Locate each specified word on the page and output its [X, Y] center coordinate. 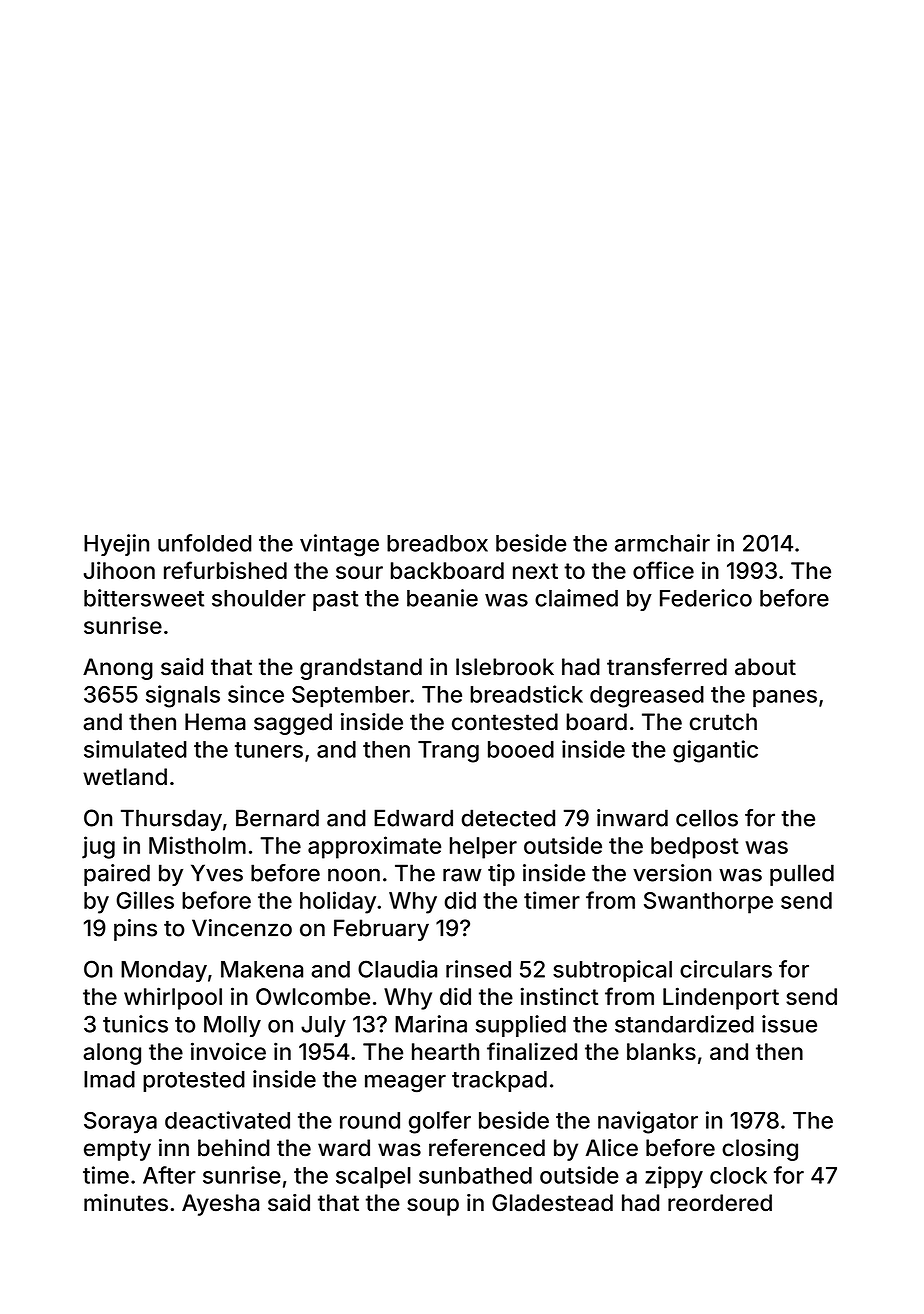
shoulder [259, 598]
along [112, 1054]
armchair [662, 543]
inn [174, 1147]
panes [785, 698]
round [370, 1120]
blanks [661, 1051]
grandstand [361, 669]
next [535, 571]
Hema [215, 722]
